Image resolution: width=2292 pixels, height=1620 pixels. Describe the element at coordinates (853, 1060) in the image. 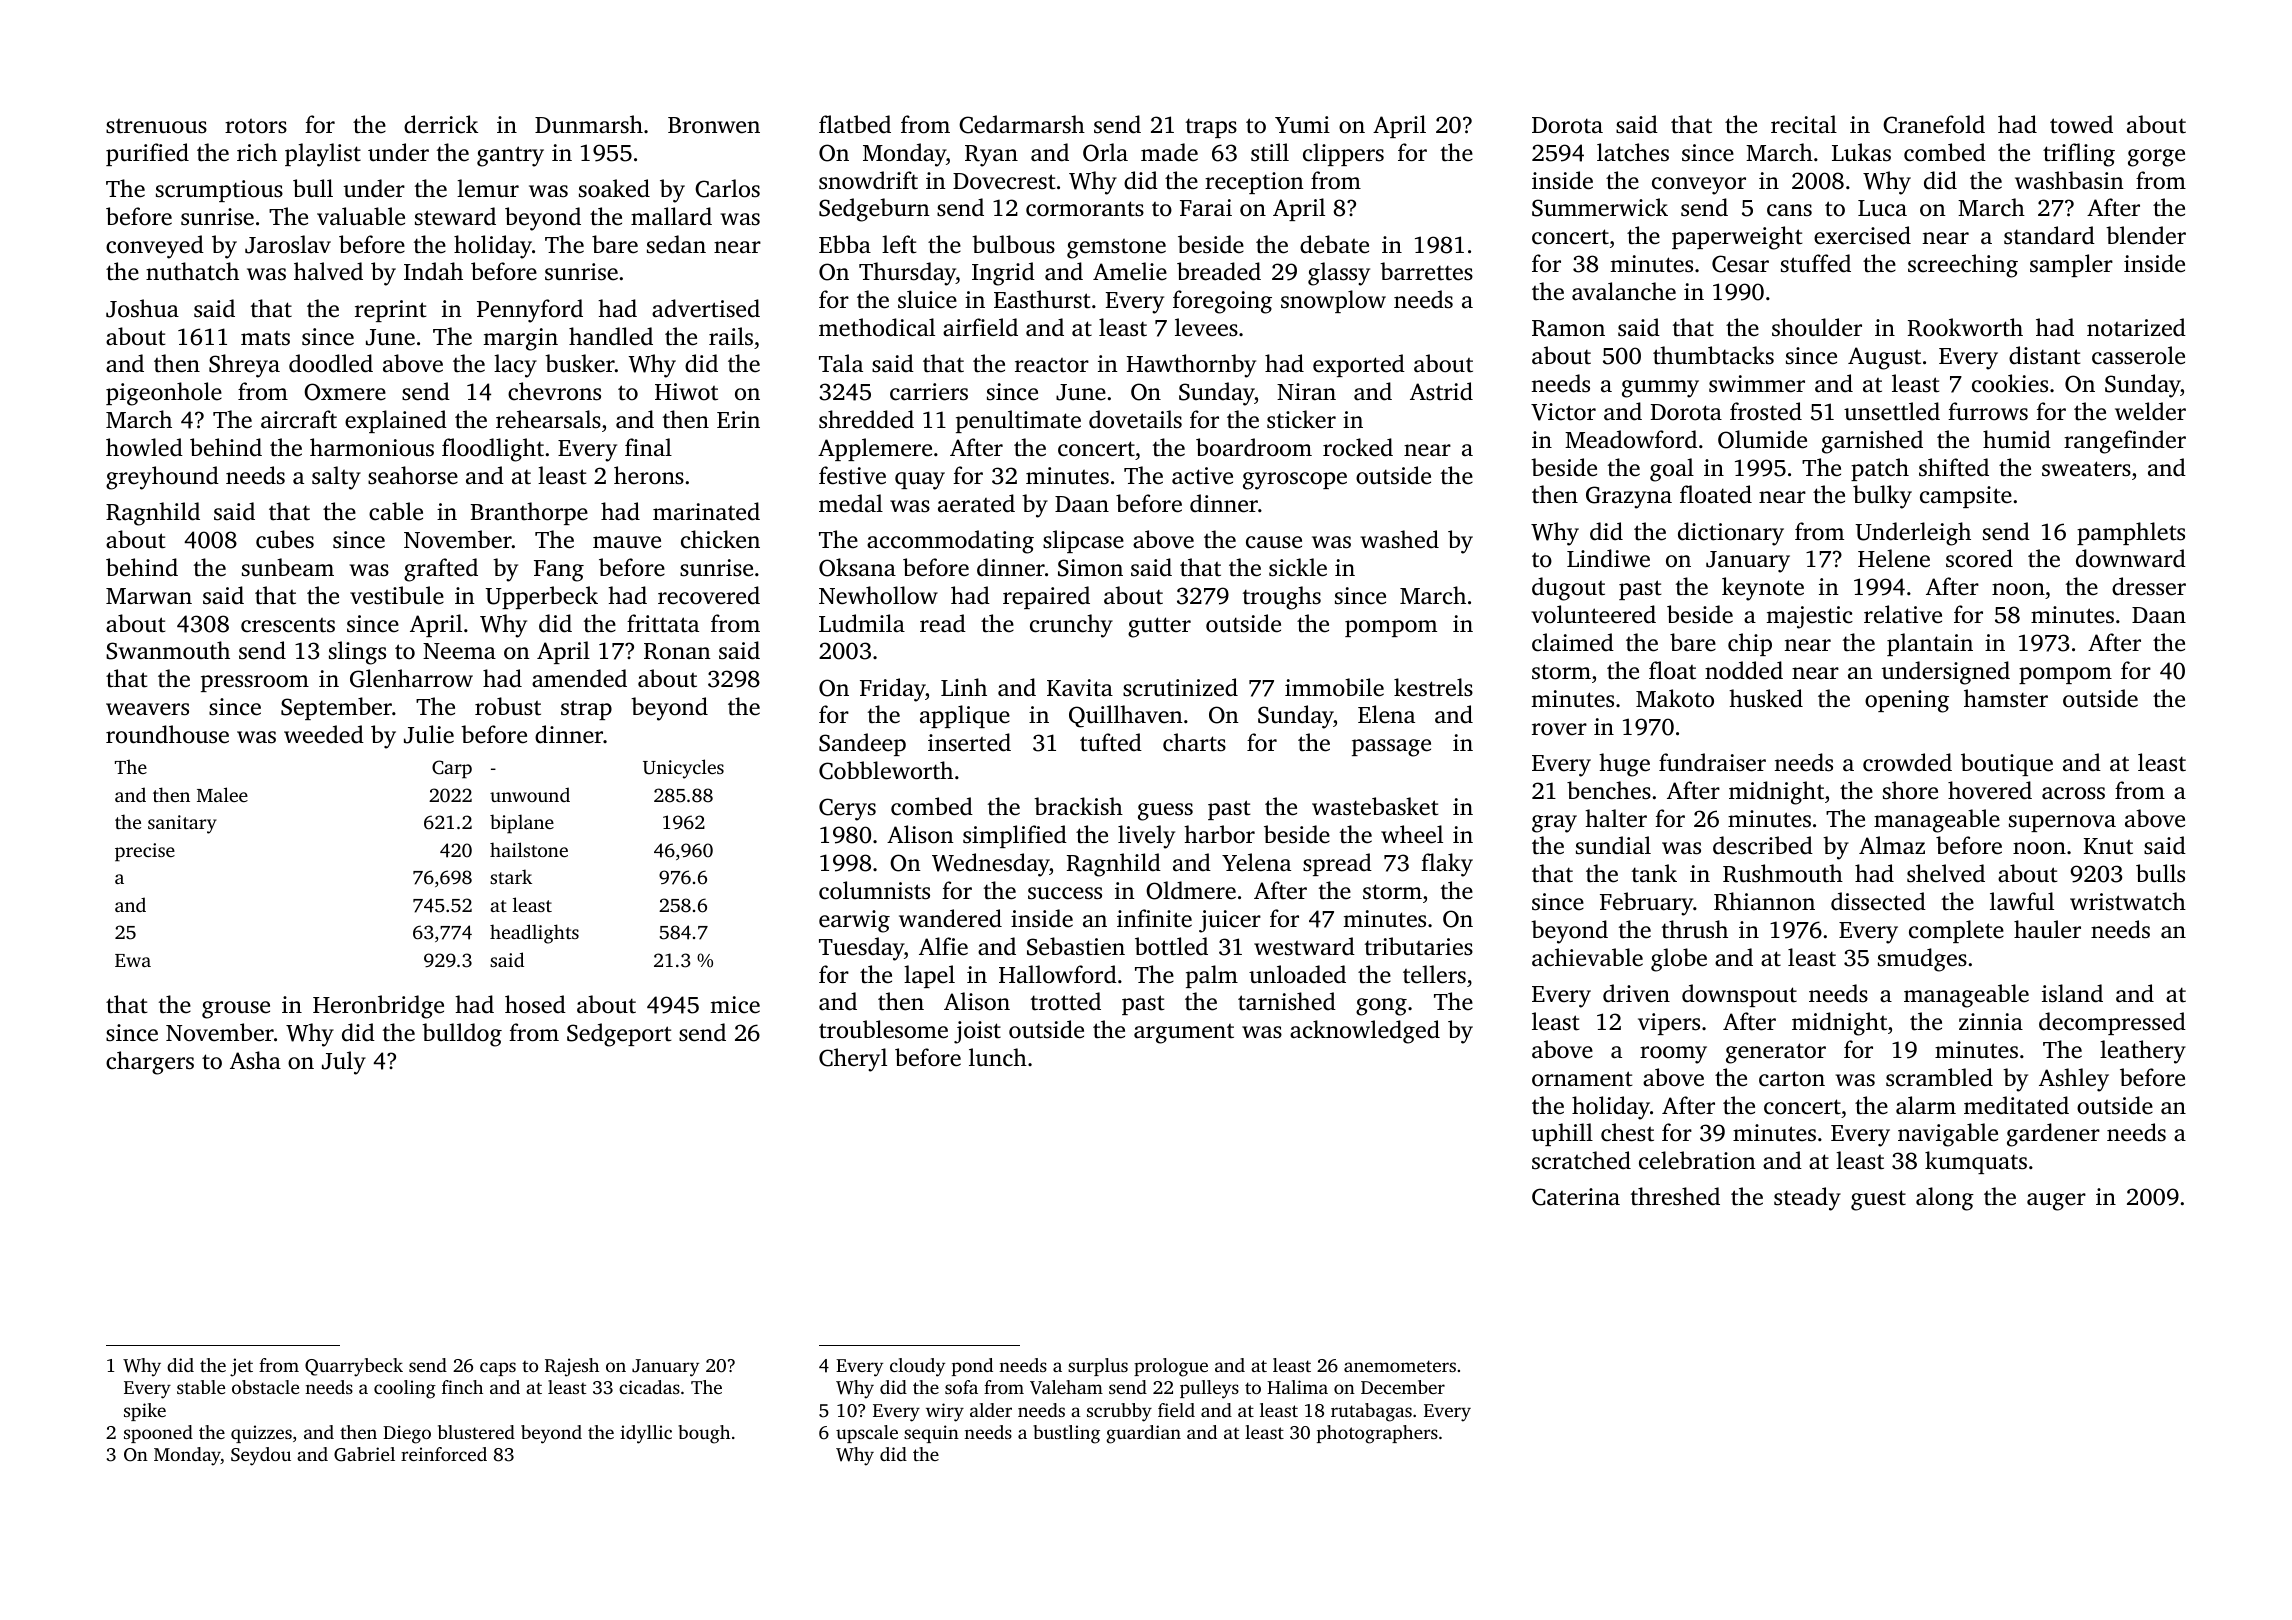

I see `Cheryl` at that location.
